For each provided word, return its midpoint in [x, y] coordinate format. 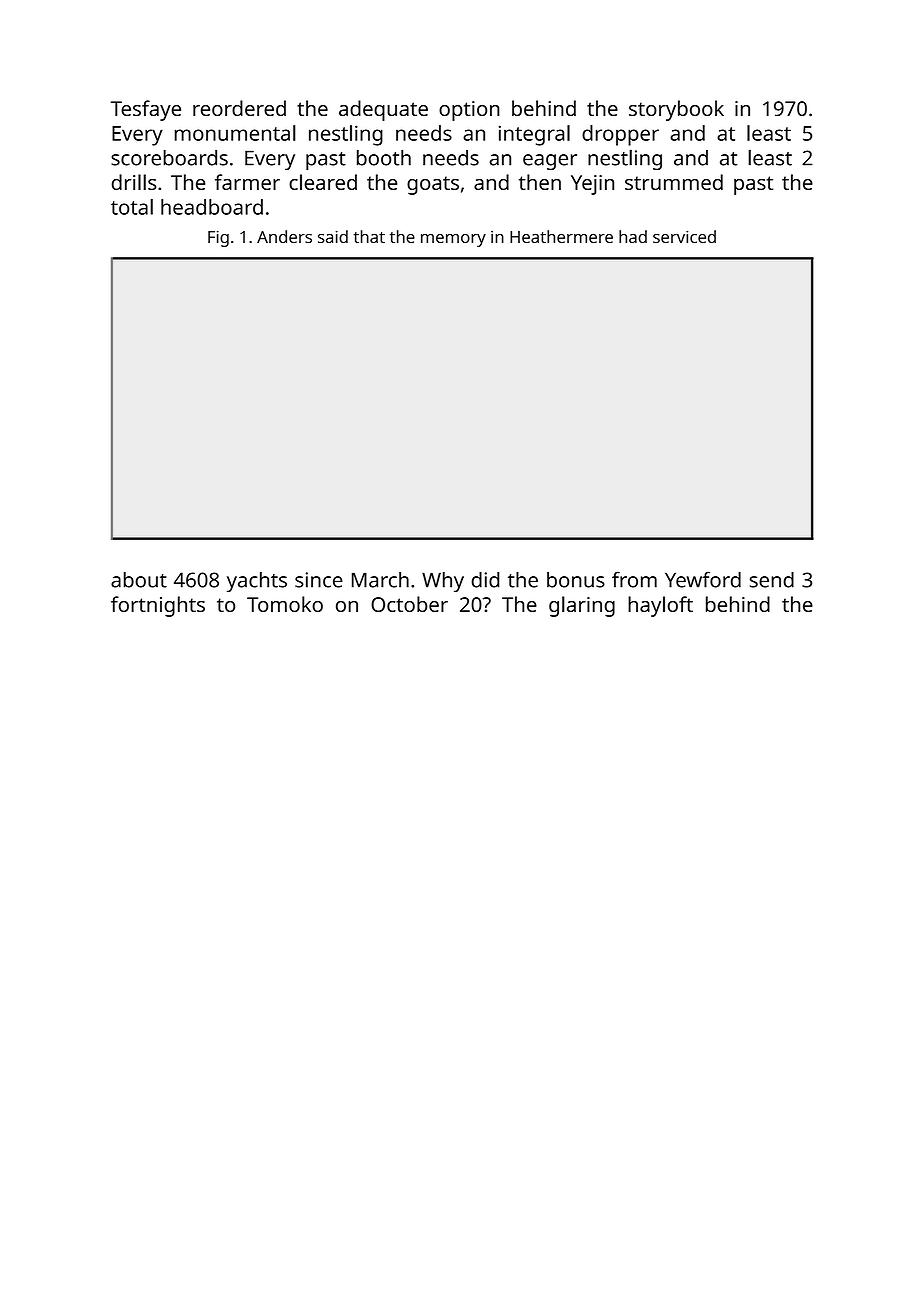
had [633, 236]
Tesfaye [146, 110]
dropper [620, 135]
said [333, 236]
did [485, 580]
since [319, 580]
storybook [676, 110]
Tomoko [285, 604]
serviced [684, 236]
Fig [218, 238]
